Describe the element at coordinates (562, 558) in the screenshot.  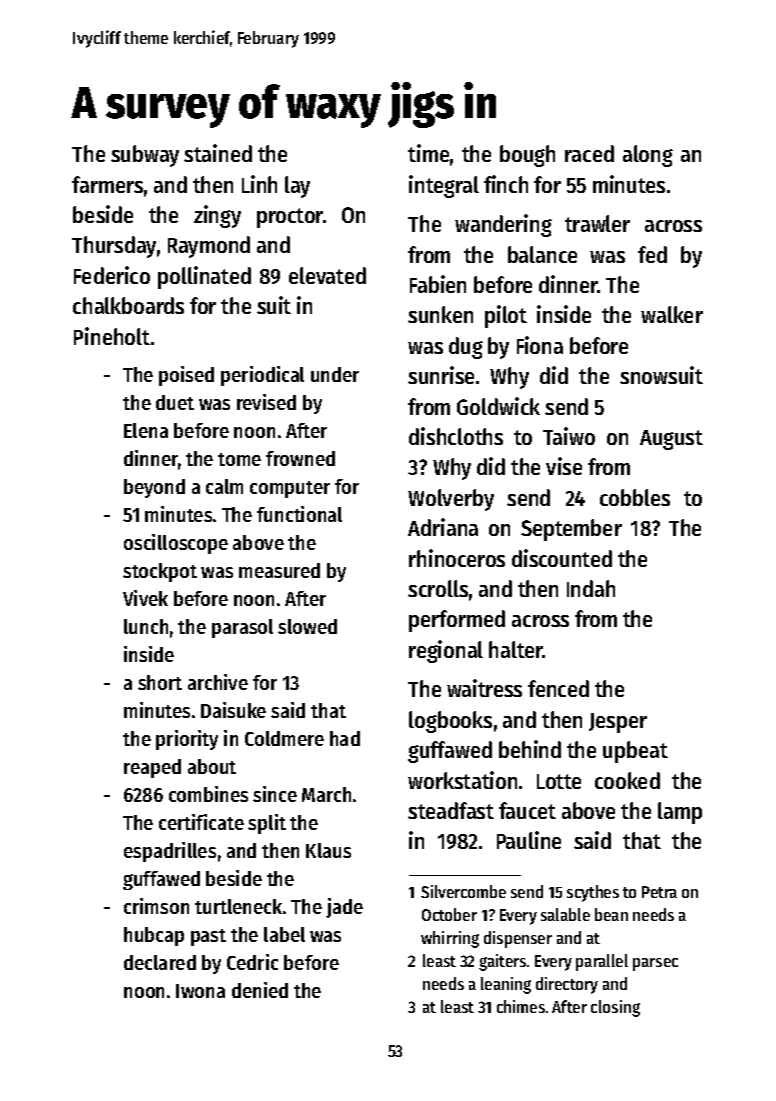
I see `discounted` at that location.
